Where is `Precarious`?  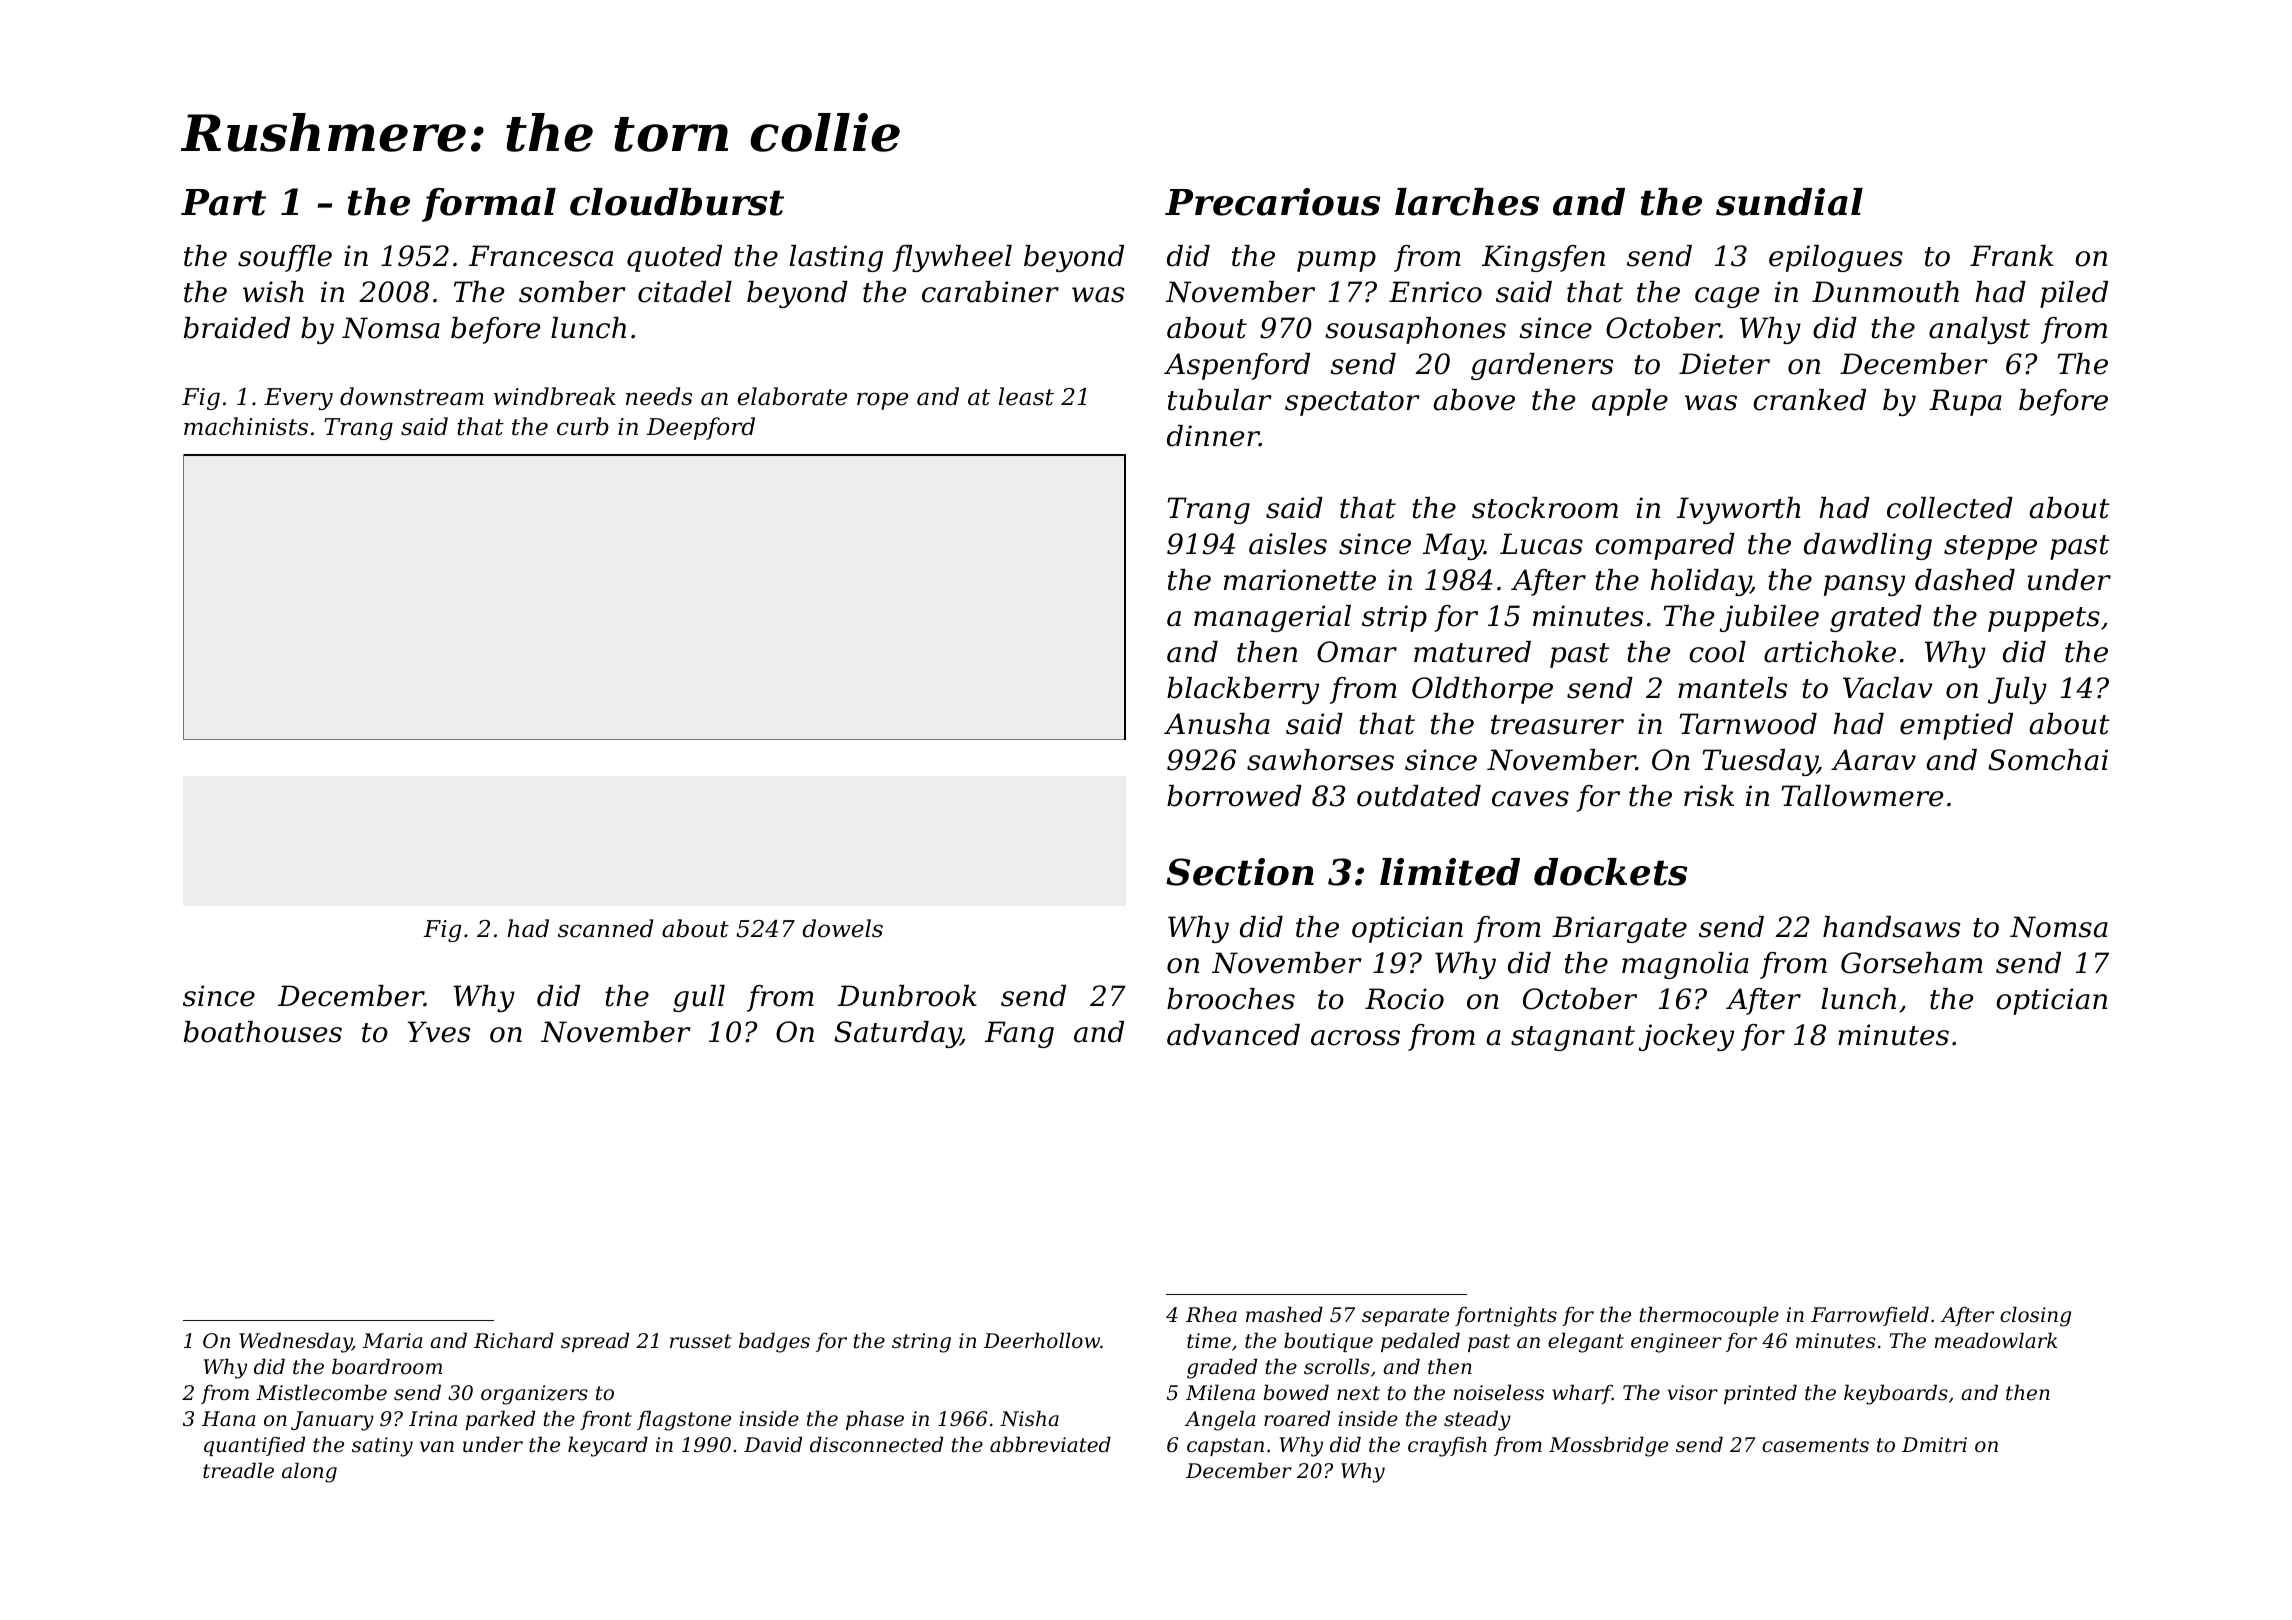 Precarious is located at coordinates (1273, 202).
